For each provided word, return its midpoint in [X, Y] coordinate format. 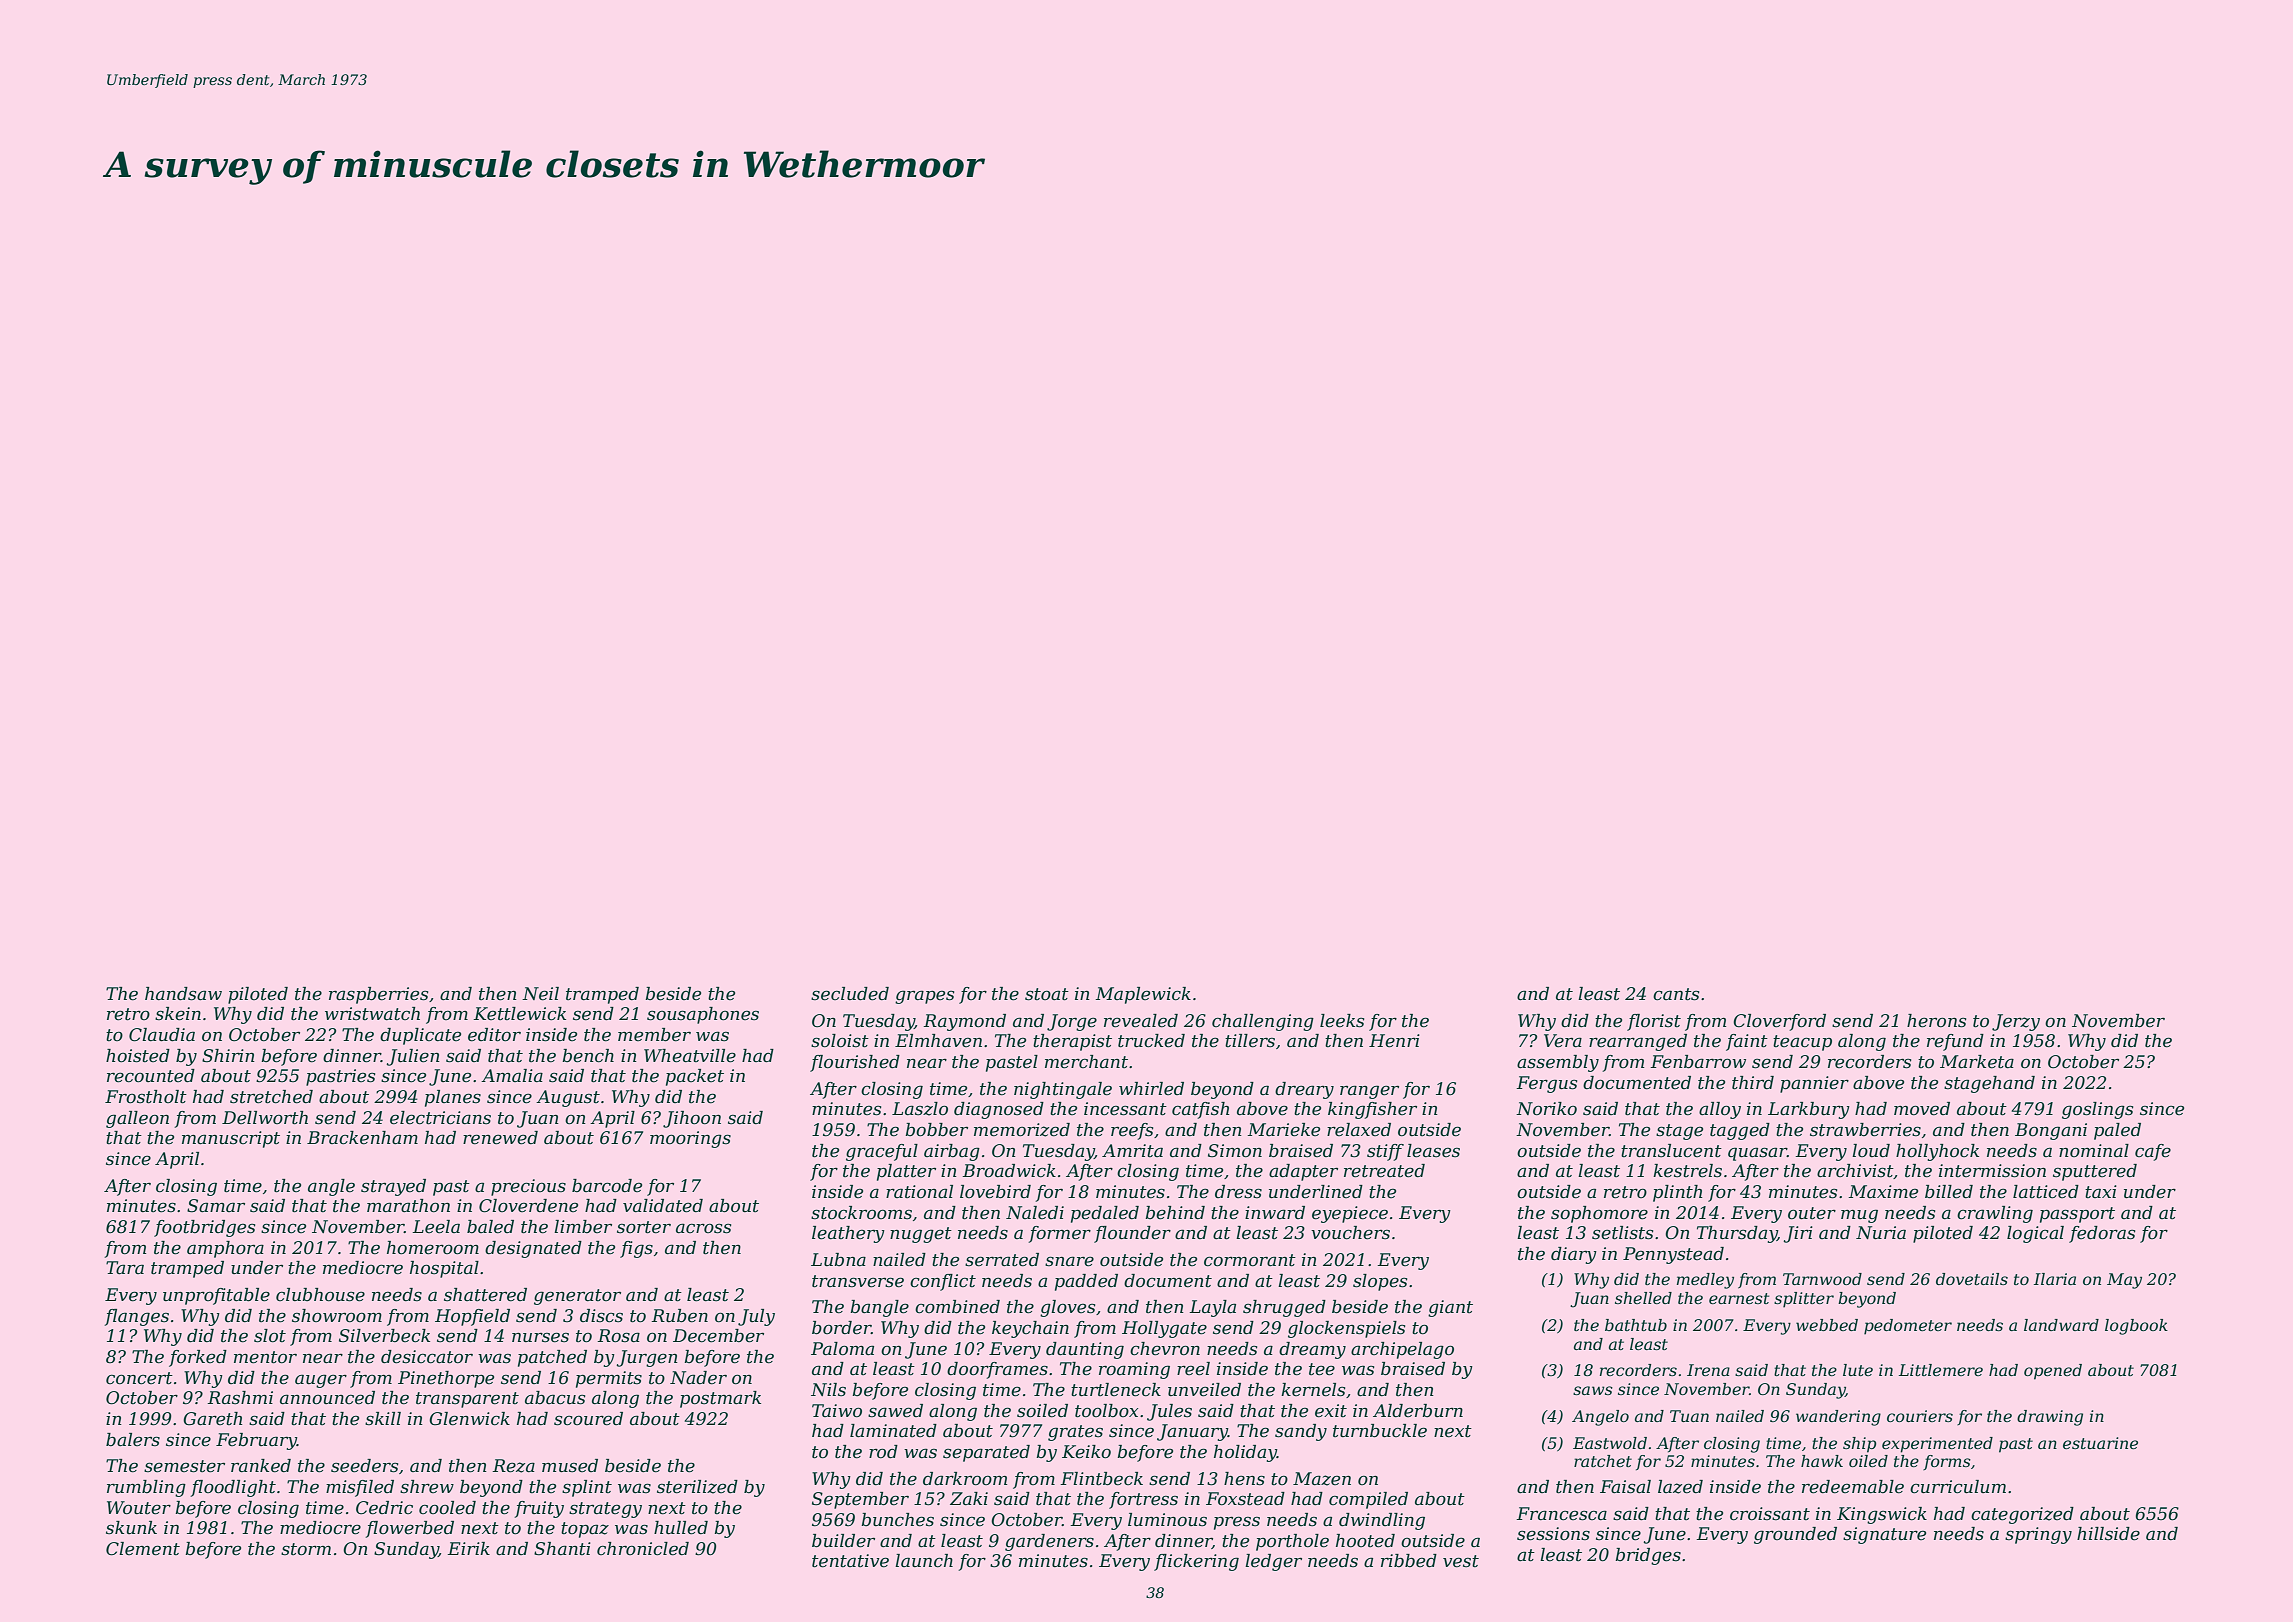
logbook [2136, 1327]
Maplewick [1143, 995]
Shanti [562, 1548]
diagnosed [999, 1110]
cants [1676, 994]
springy [2038, 1535]
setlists [1622, 1233]
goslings [2097, 1110]
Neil [540, 994]
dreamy [1312, 1350]
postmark [720, 1399]
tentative [850, 1561]
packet [695, 1077]
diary [1574, 1255]
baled [490, 1227]
